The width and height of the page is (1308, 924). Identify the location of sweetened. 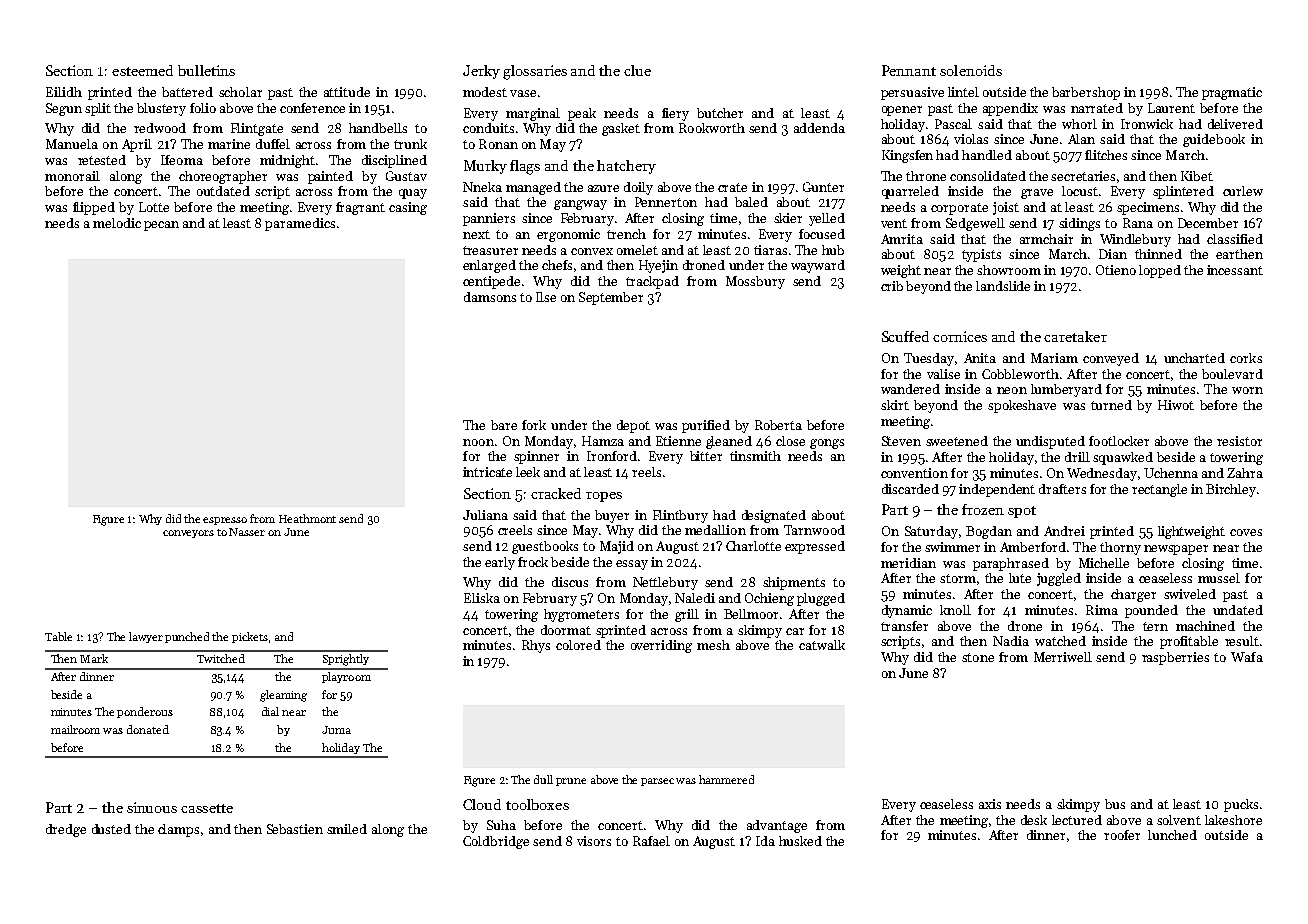
(957, 441).
